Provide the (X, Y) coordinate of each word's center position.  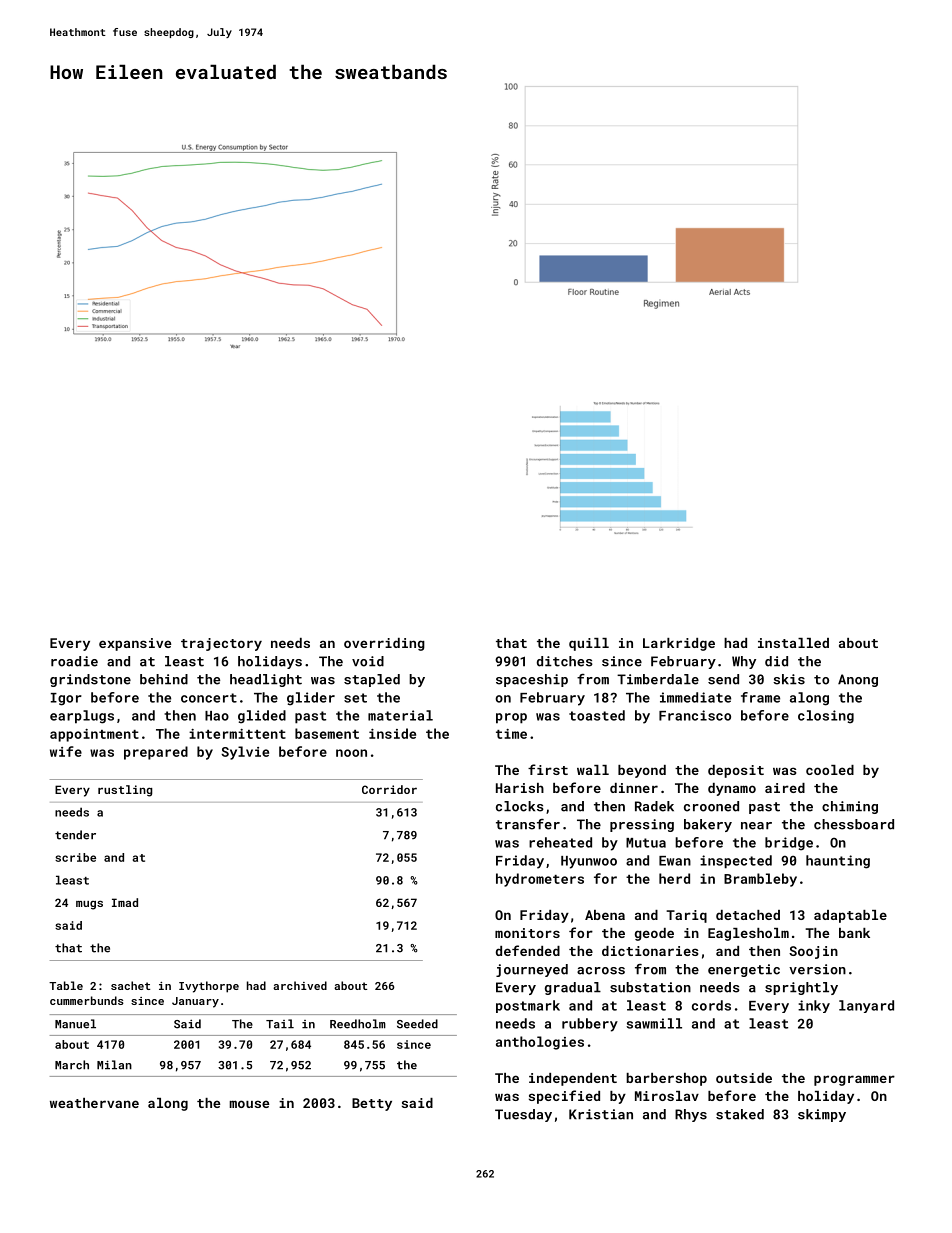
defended (528, 950)
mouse (249, 1104)
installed (793, 643)
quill (589, 644)
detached (748, 915)
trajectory (221, 644)
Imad (125, 902)
